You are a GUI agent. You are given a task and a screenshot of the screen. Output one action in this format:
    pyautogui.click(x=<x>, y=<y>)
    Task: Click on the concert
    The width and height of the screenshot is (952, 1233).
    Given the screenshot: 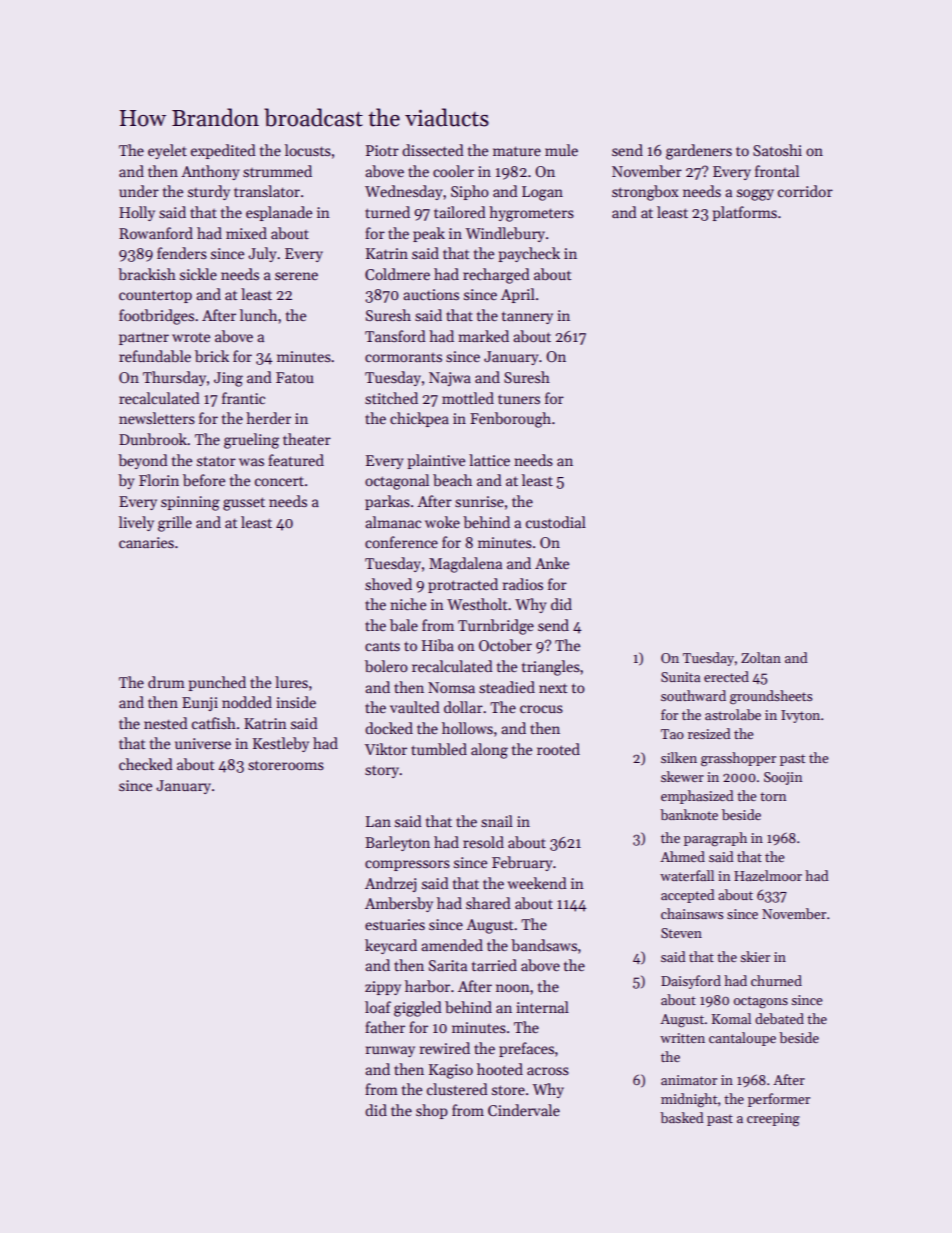 What is the action you would take?
    pyautogui.click(x=279, y=481)
